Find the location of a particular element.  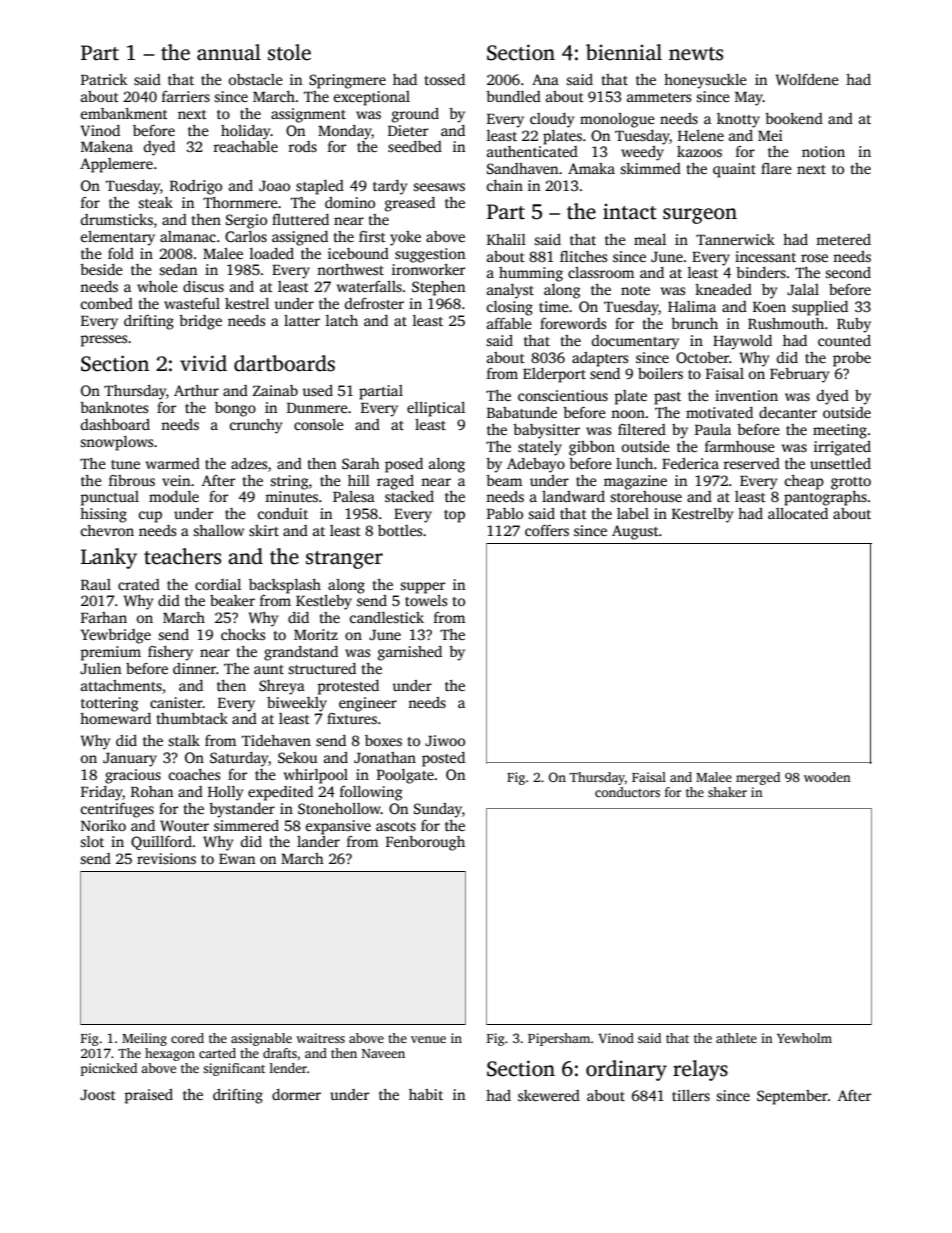

Applemere is located at coordinates (116, 165).
